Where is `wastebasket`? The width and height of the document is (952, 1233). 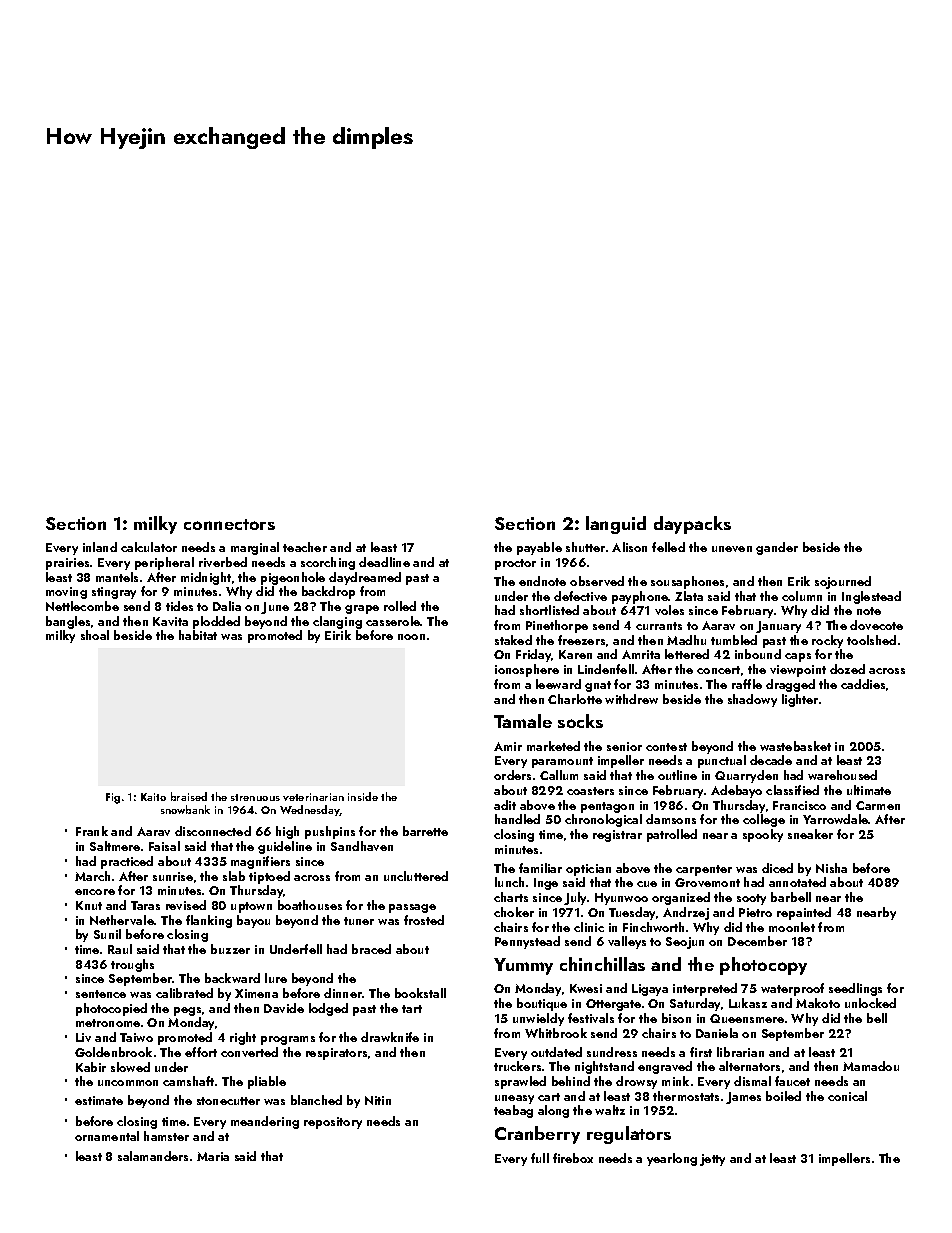
wastebasket is located at coordinates (795, 746).
